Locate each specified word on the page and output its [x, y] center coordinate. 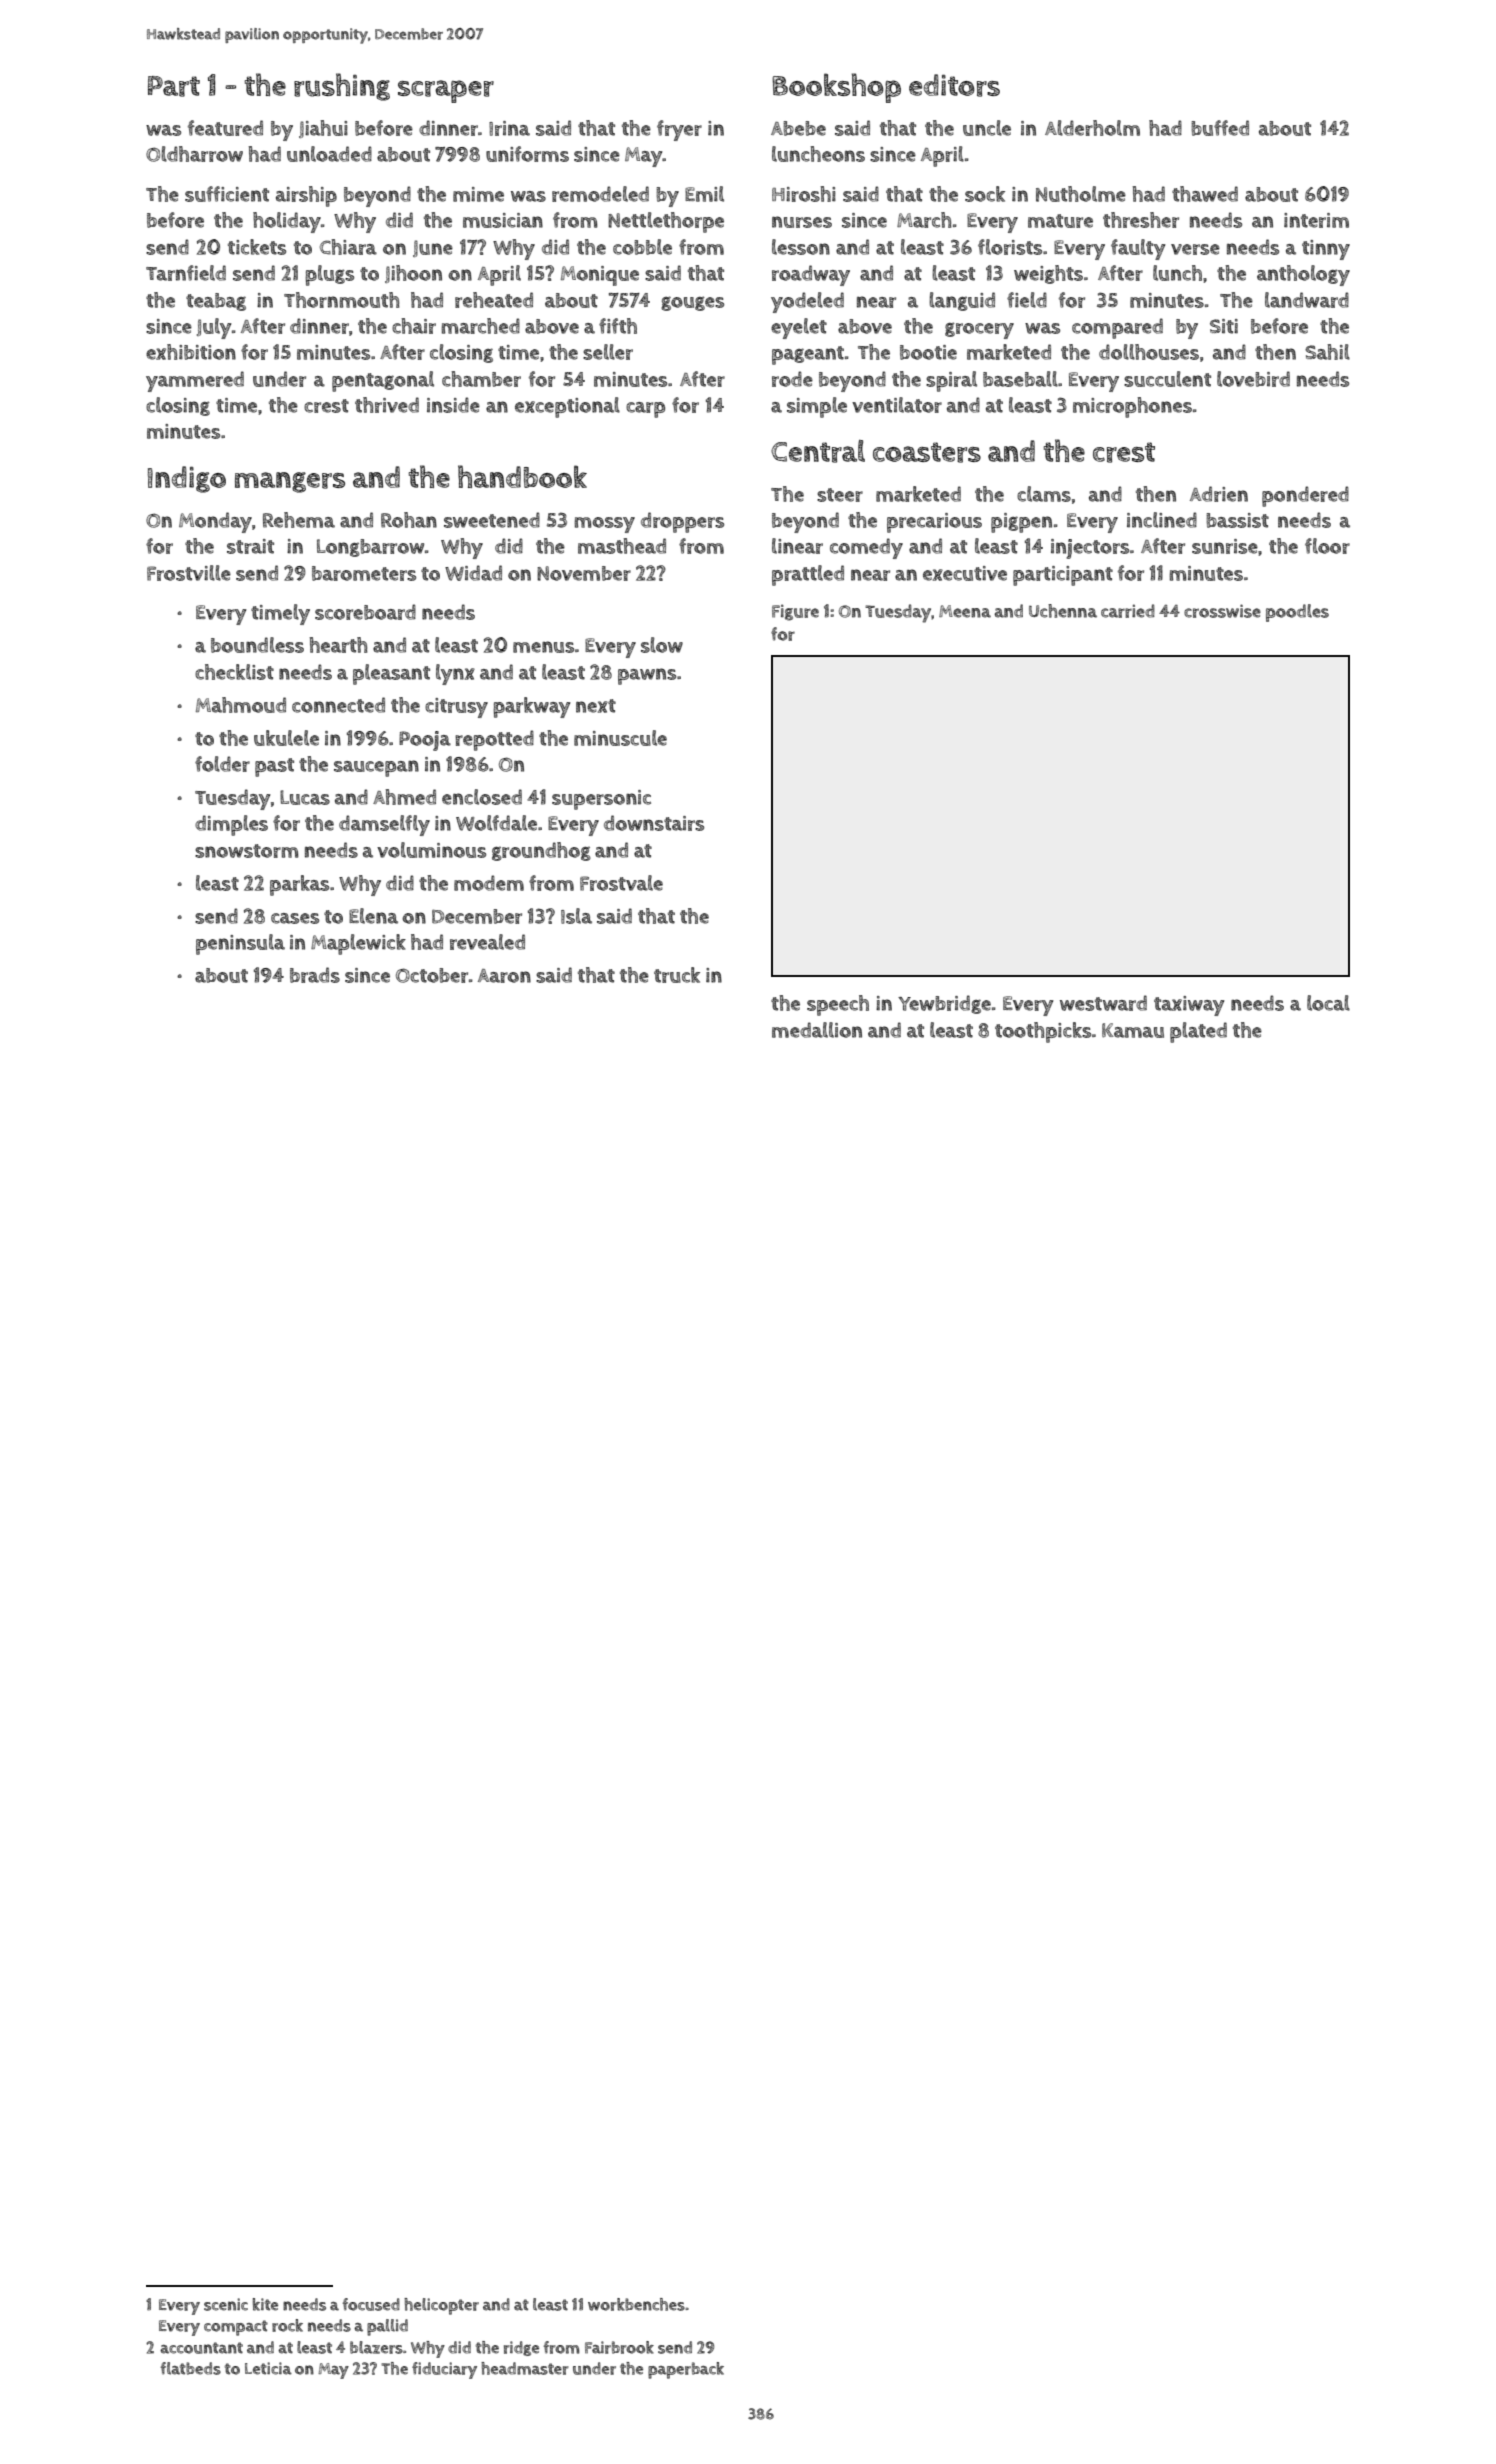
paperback [686, 2370]
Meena [965, 611]
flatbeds [190, 2368]
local [1328, 1003]
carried [1128, 611]
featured [225, 128]
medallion [817, 1030]
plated [1198, 1032]
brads [315, 975]
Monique [600, 276]
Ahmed [404, 797]
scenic [226, 2304]
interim [1316, 220]
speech [838, 1005]
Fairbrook [619, 2347]
